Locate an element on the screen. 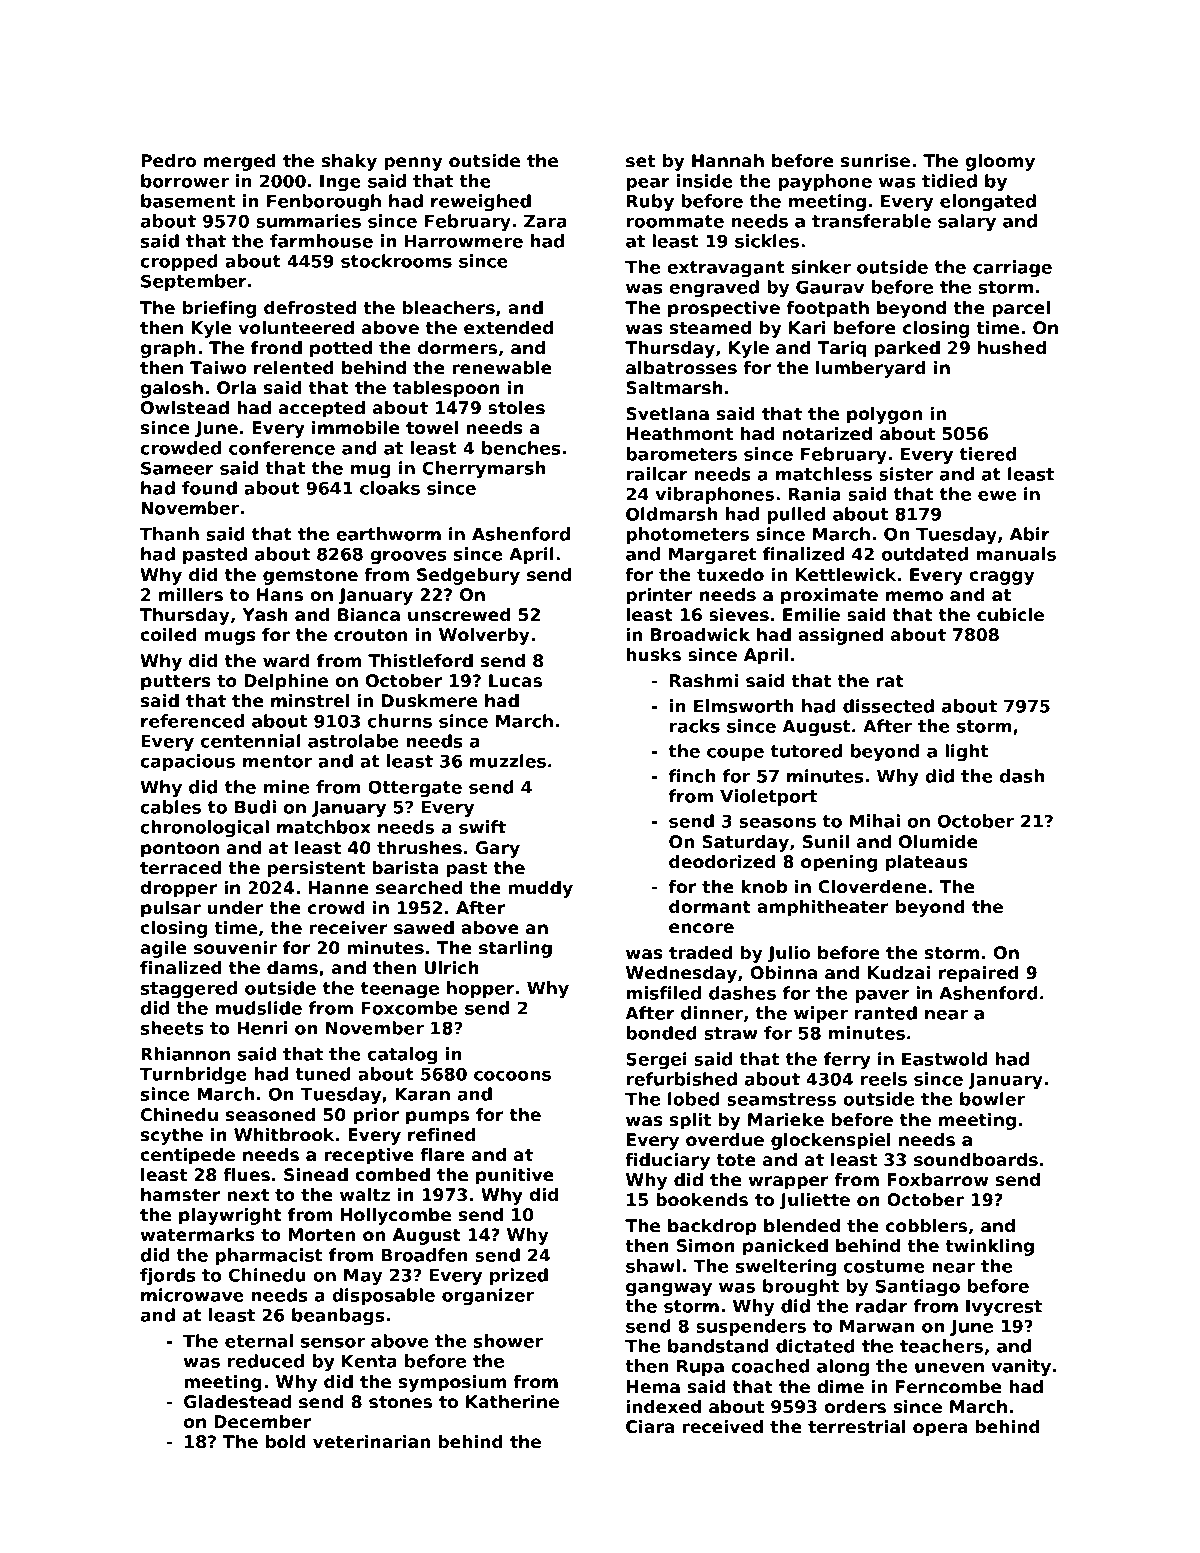 This screenshot has height=1553, width=1200. pharmacist is located at coordinates (269, 1256).
